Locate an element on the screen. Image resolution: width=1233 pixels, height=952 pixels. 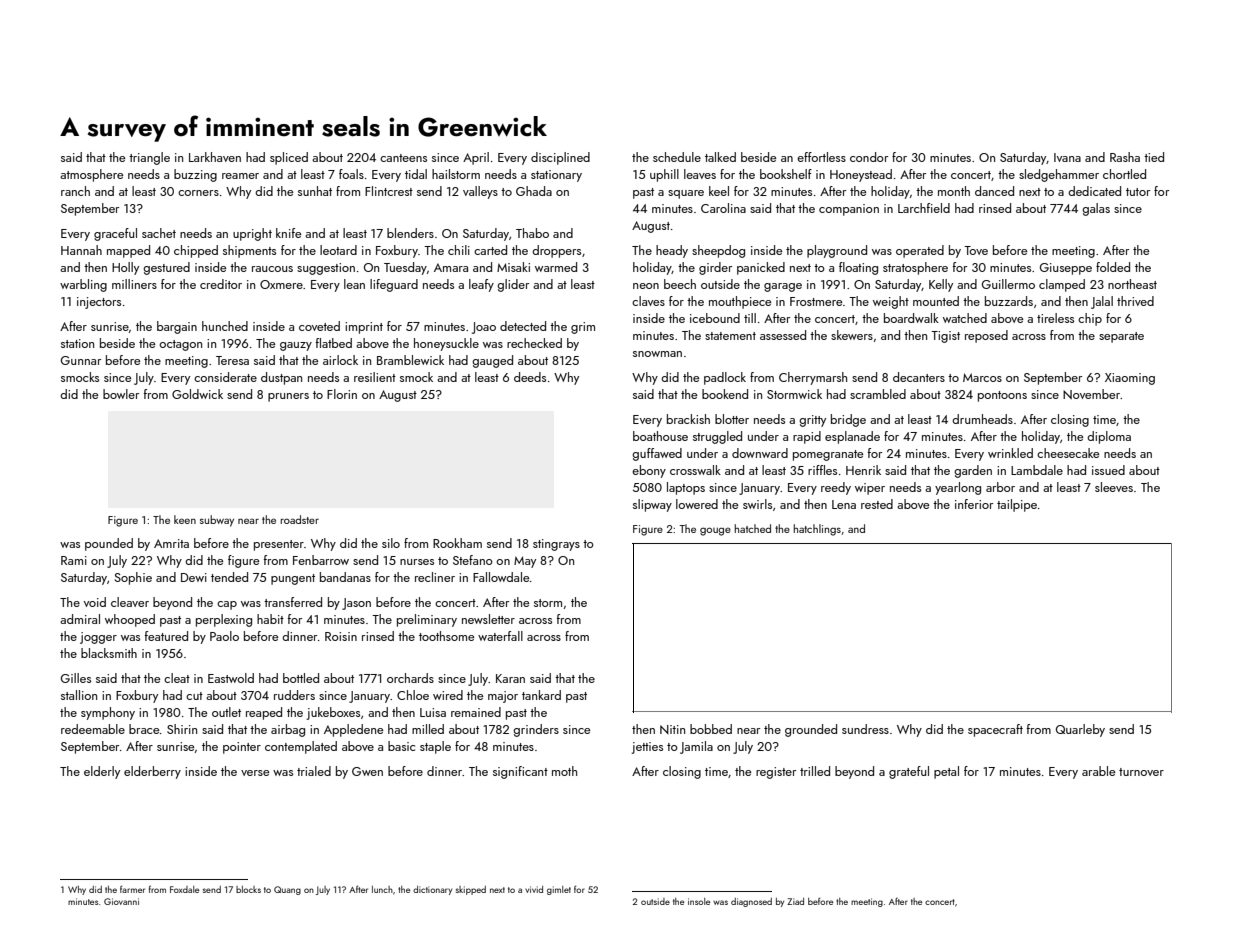
newsletter is located at coordinates (488, 619).
